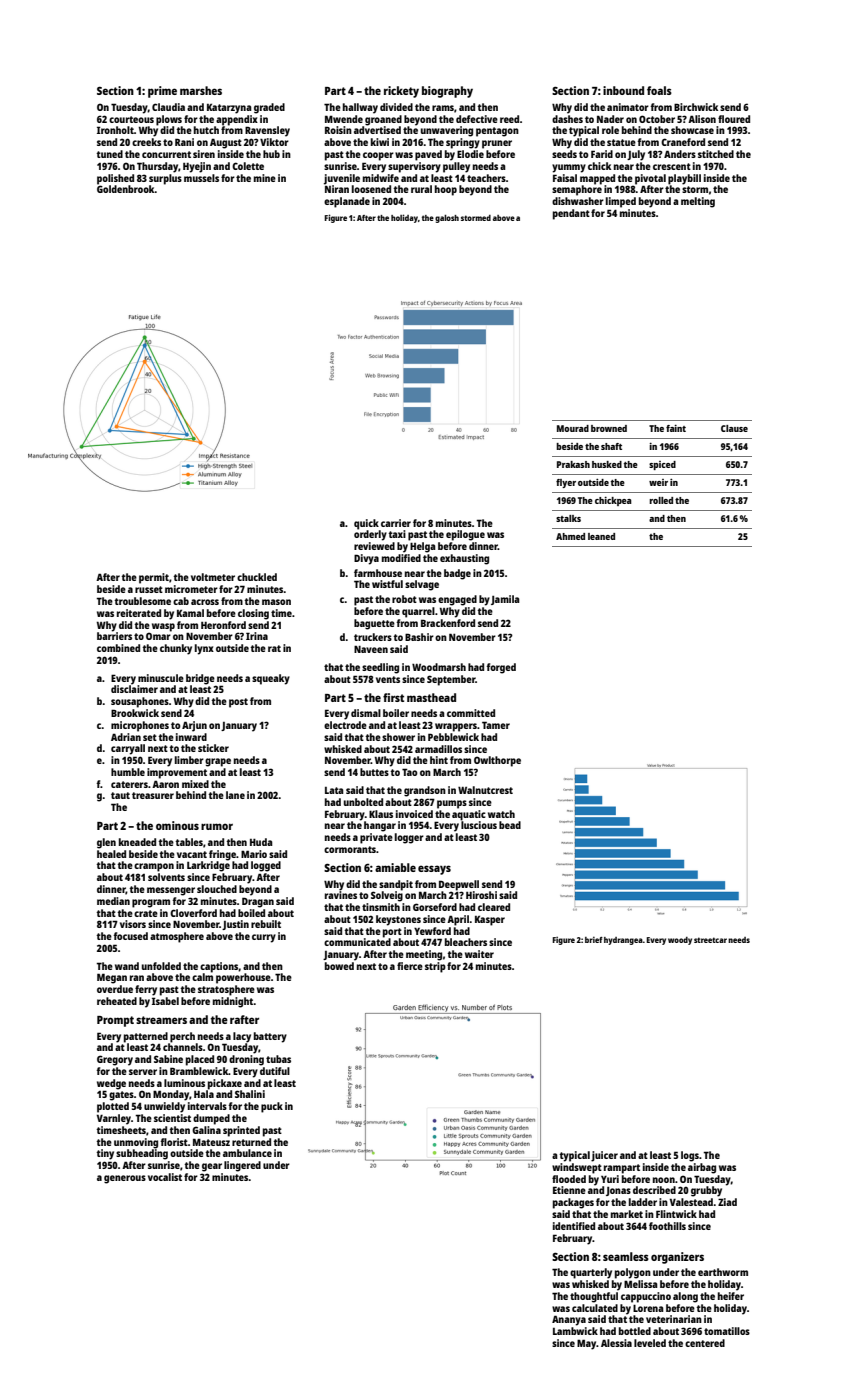  What do you see at coordinates (200, 679) in the screenshot?
I see `bridge` at bounding box center [200, 679].
